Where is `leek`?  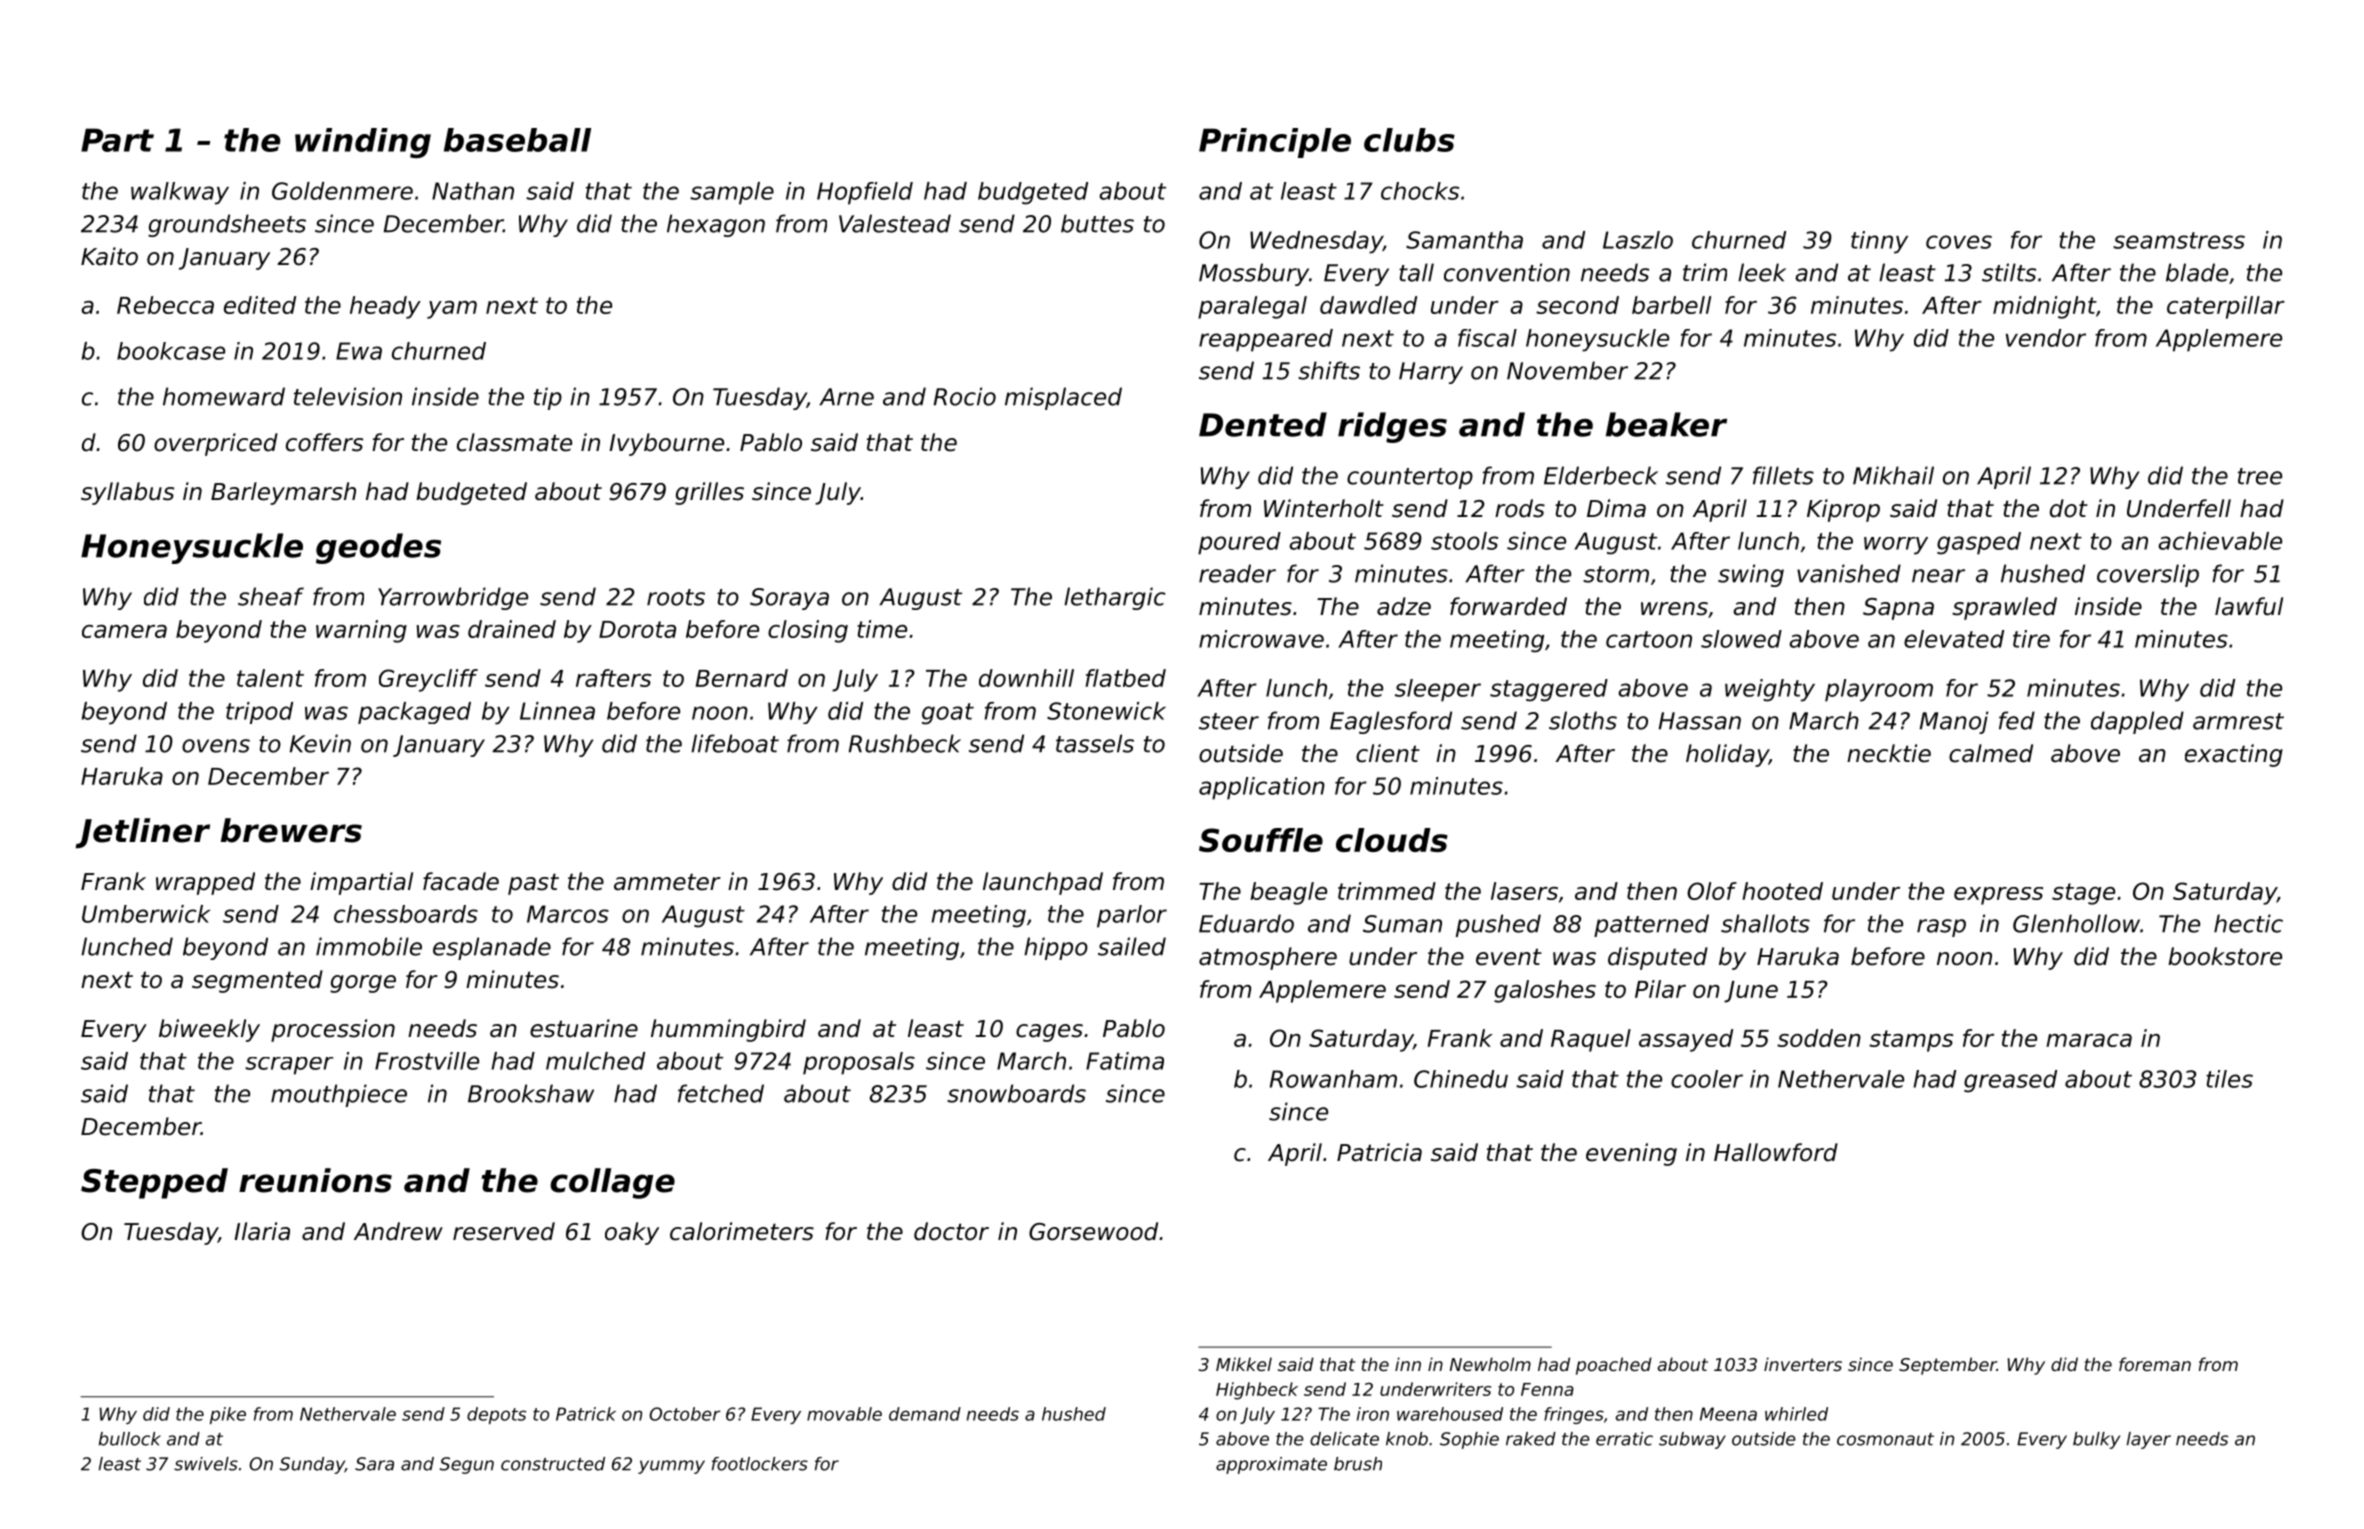
leek is located at coordinates (1762, 272).
